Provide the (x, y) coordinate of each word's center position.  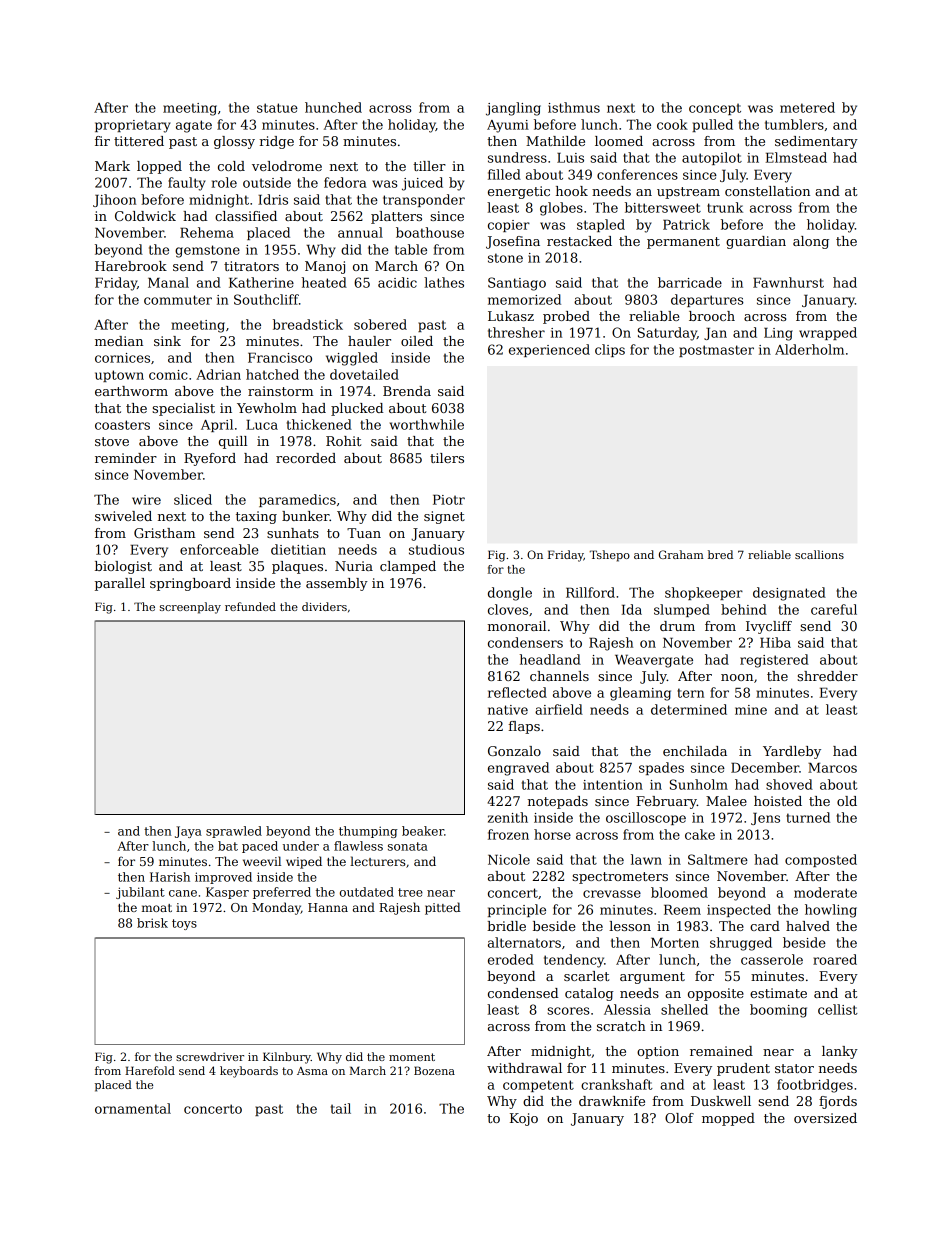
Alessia (627, 1009)
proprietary (133, 126)
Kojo (524, 1119)
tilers (447, 458)
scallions (819, 554)
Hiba (775, 642)
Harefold (150, 1070)
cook (672, 124)
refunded (250, 606)
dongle (510, 594)
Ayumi (508, 126)
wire (146, 500)
